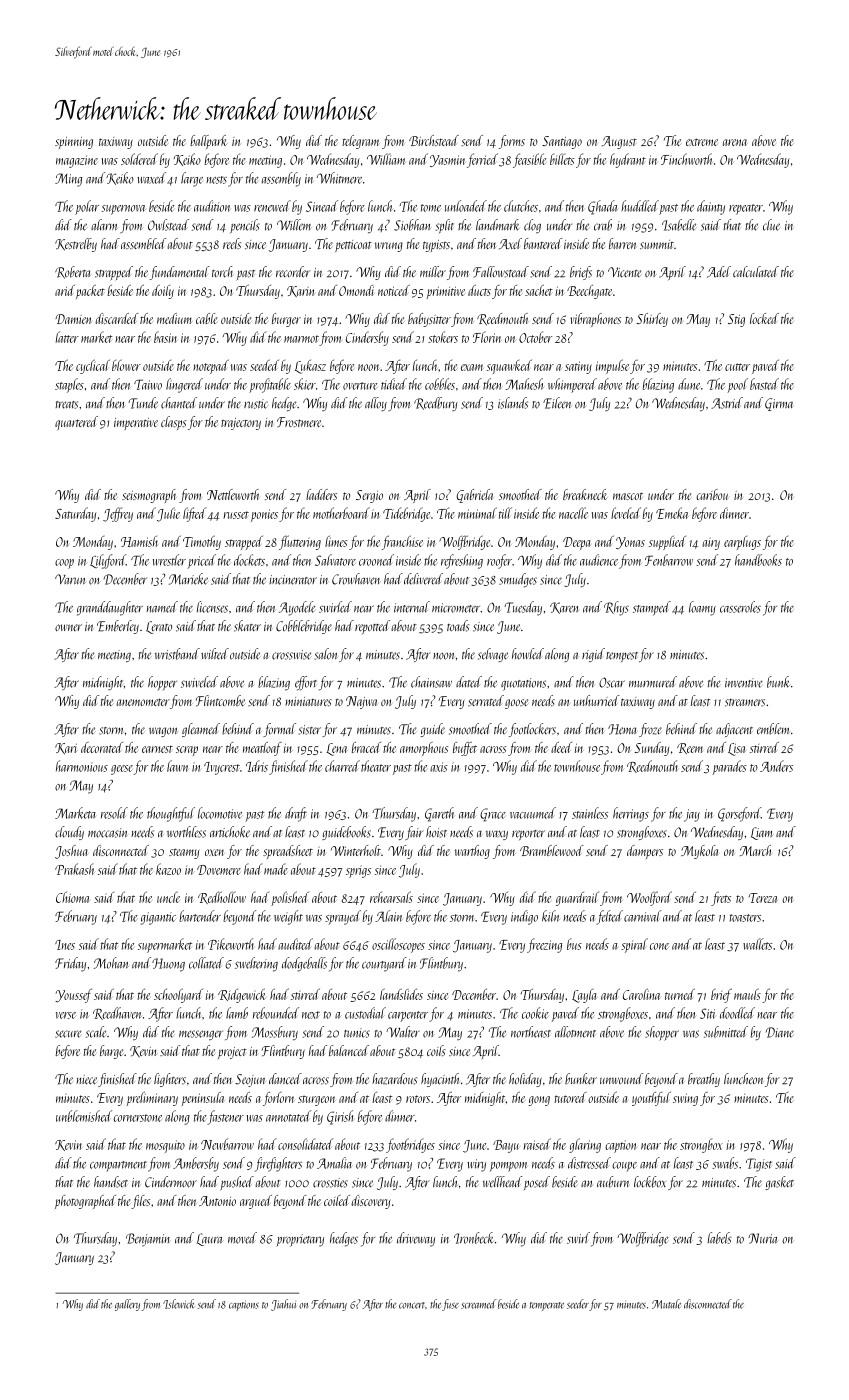 The width and height of the screenshot is (849, 1400). Describe the element at coordinates (178, 1304) in the screenshot. I see `Islewick` at that location.
